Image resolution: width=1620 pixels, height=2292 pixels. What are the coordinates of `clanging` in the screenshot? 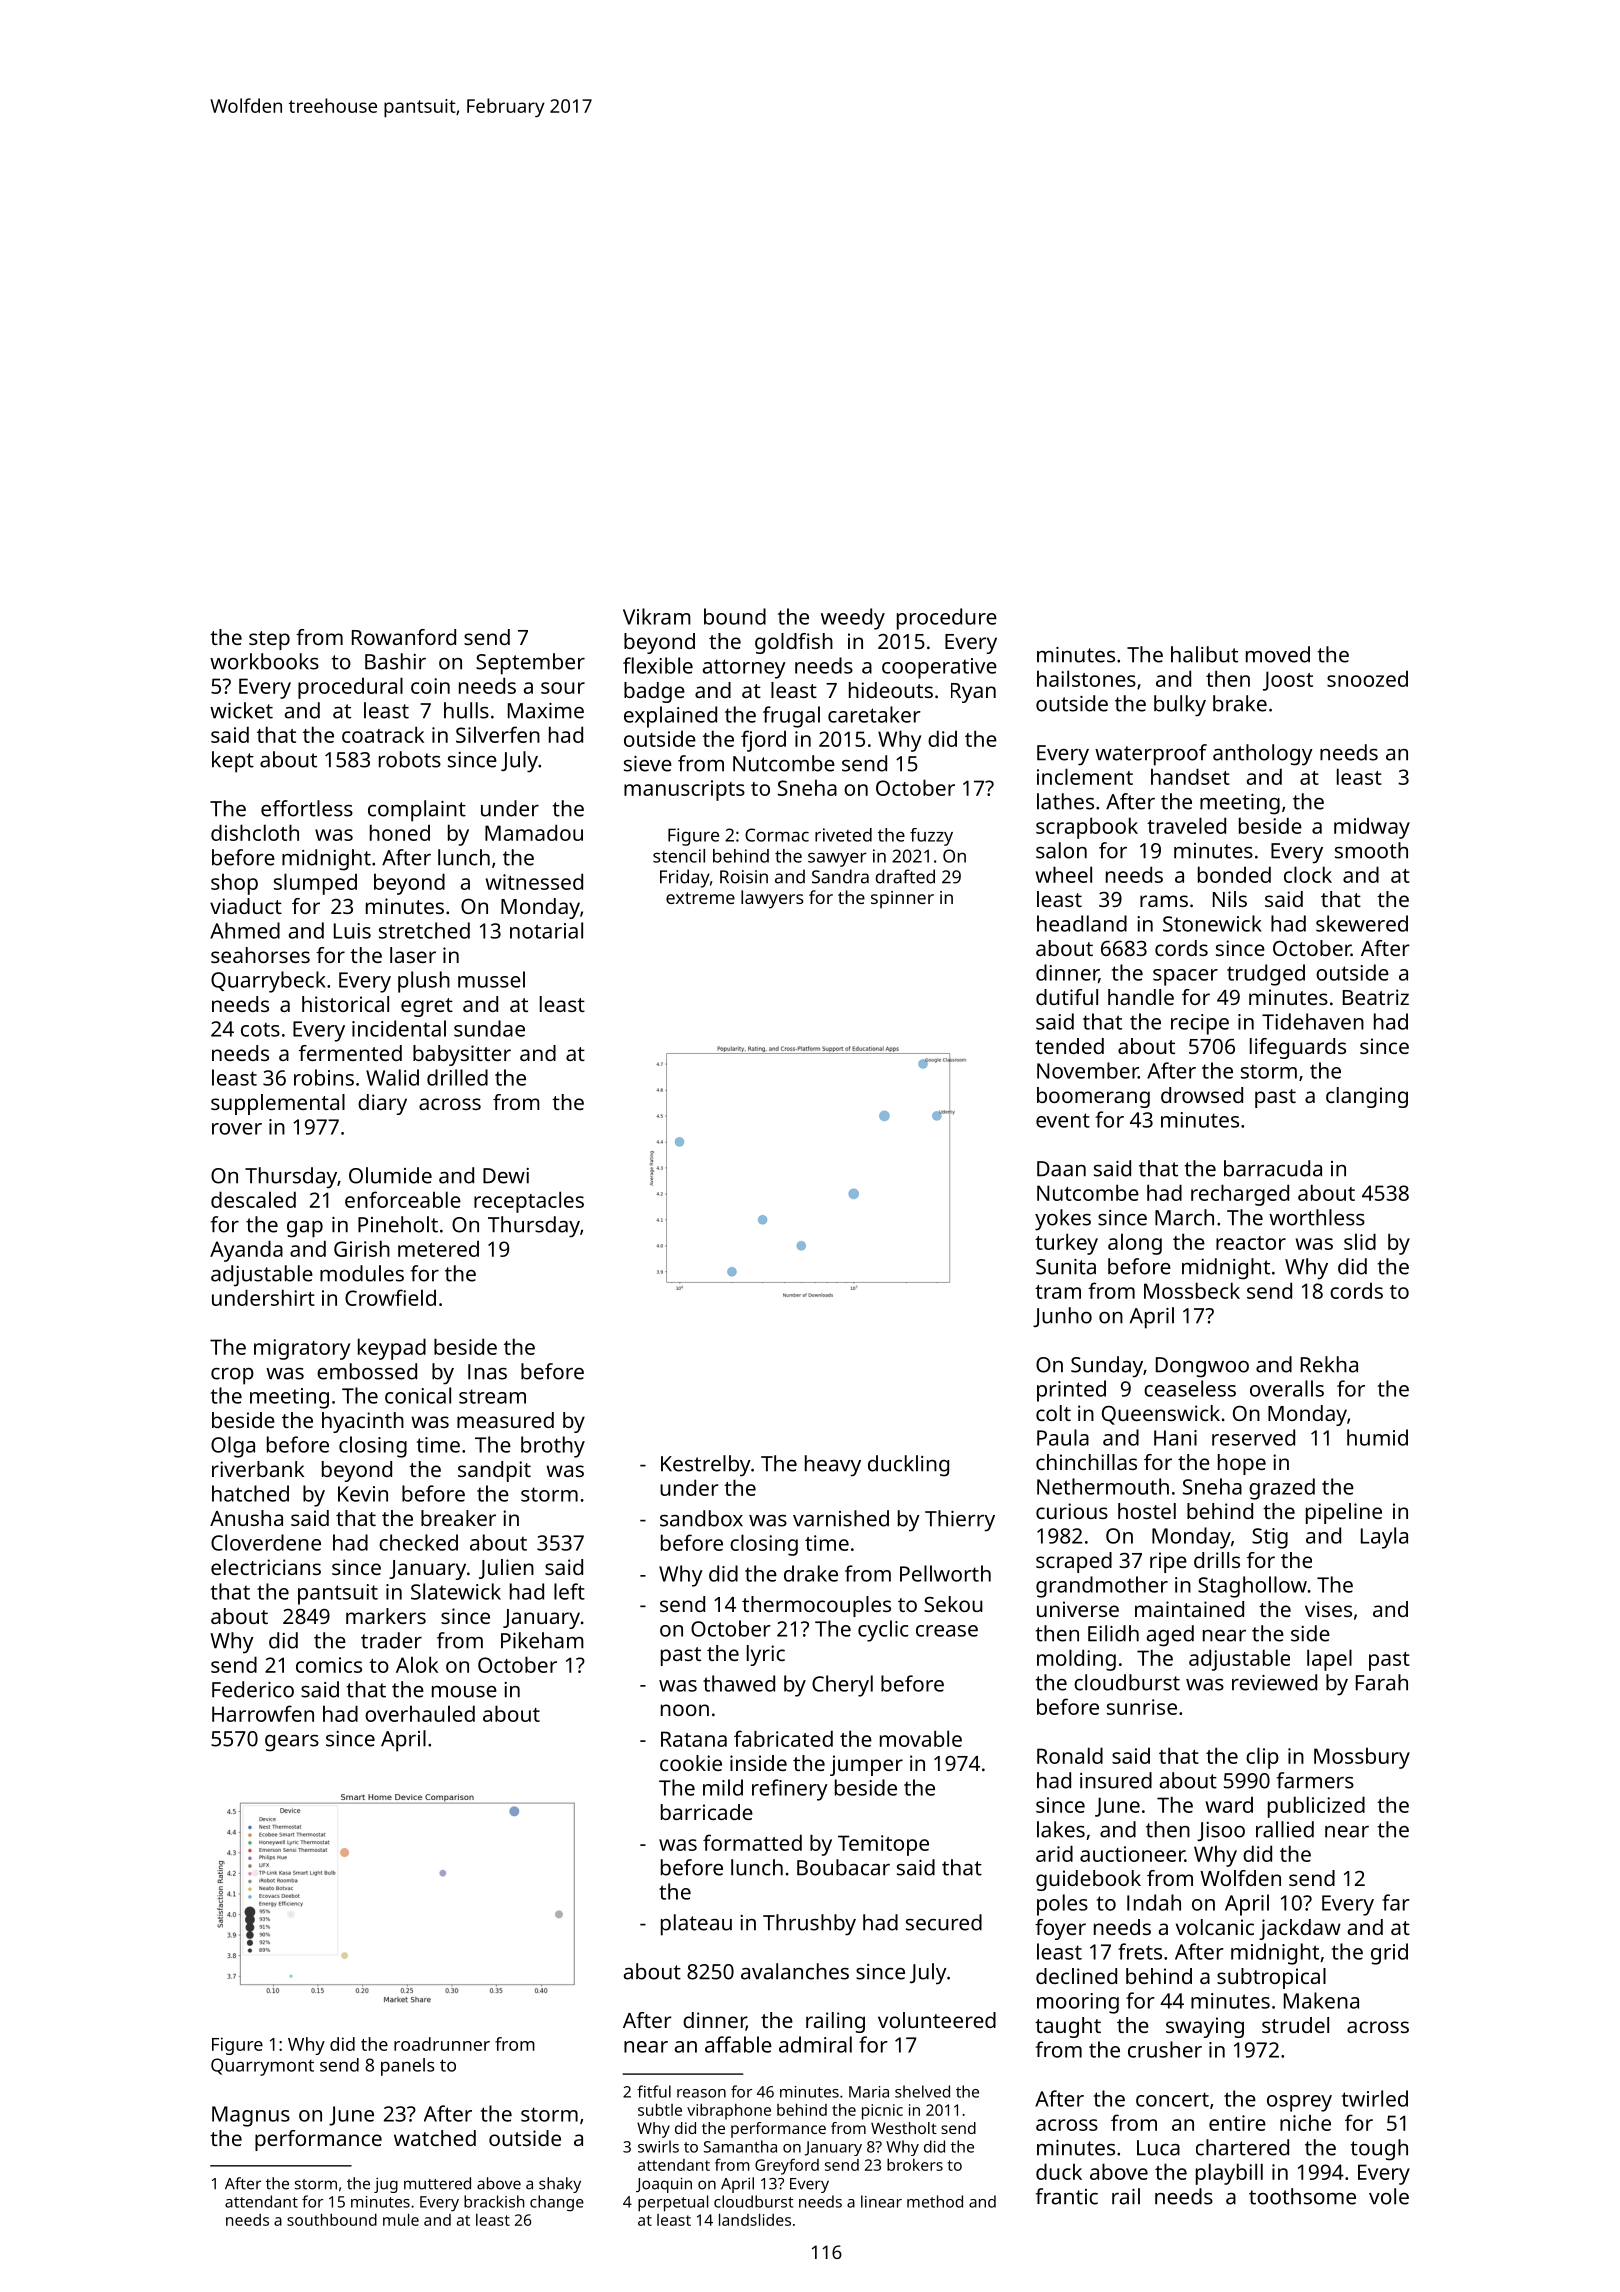 It's located at (1367, 1097).
